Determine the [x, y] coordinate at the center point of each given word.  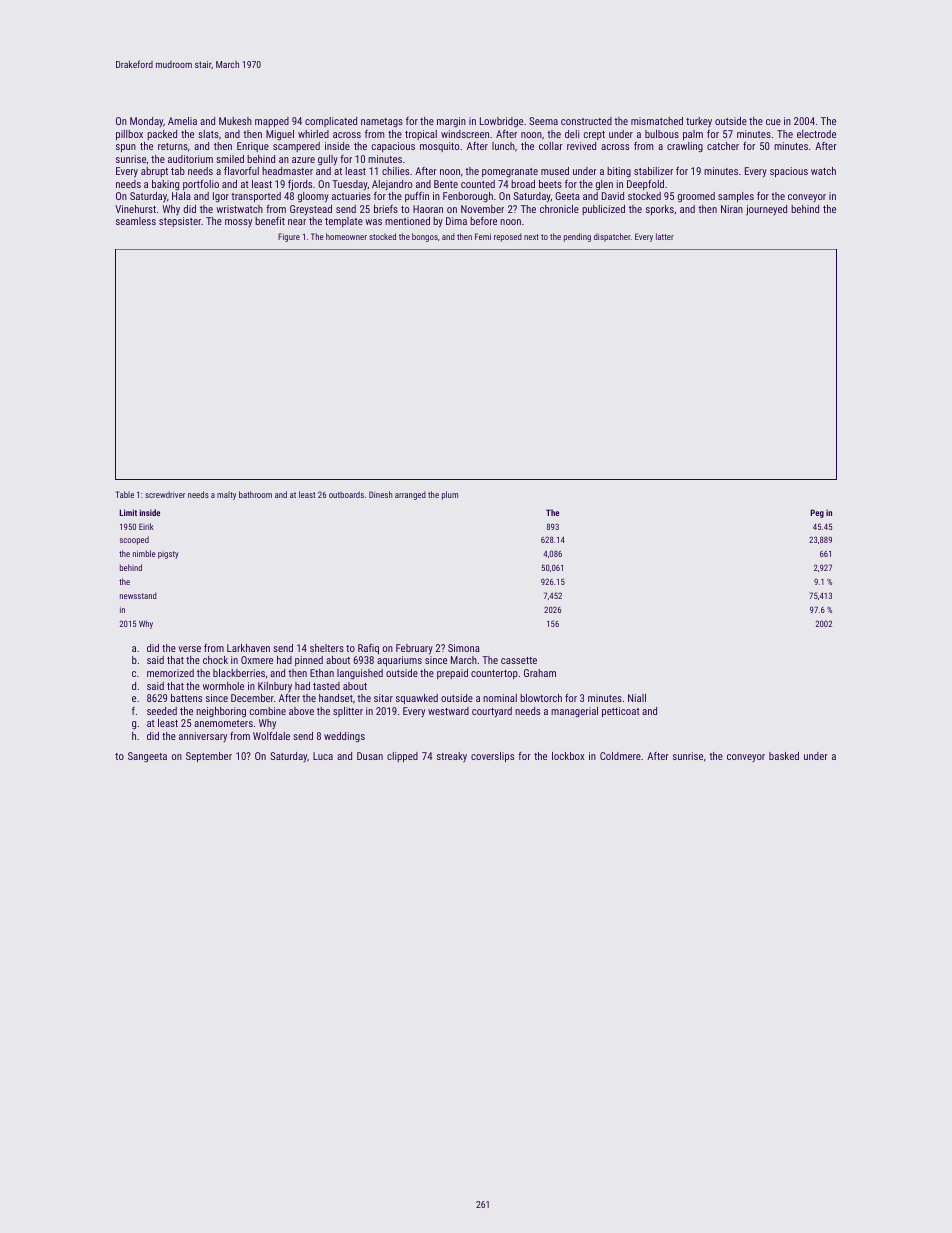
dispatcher [612, 237]
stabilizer [653, 171]
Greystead [311, 210]
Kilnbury [275, 687]
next [531, 237]
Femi [483, 236]
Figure [289, 237]
